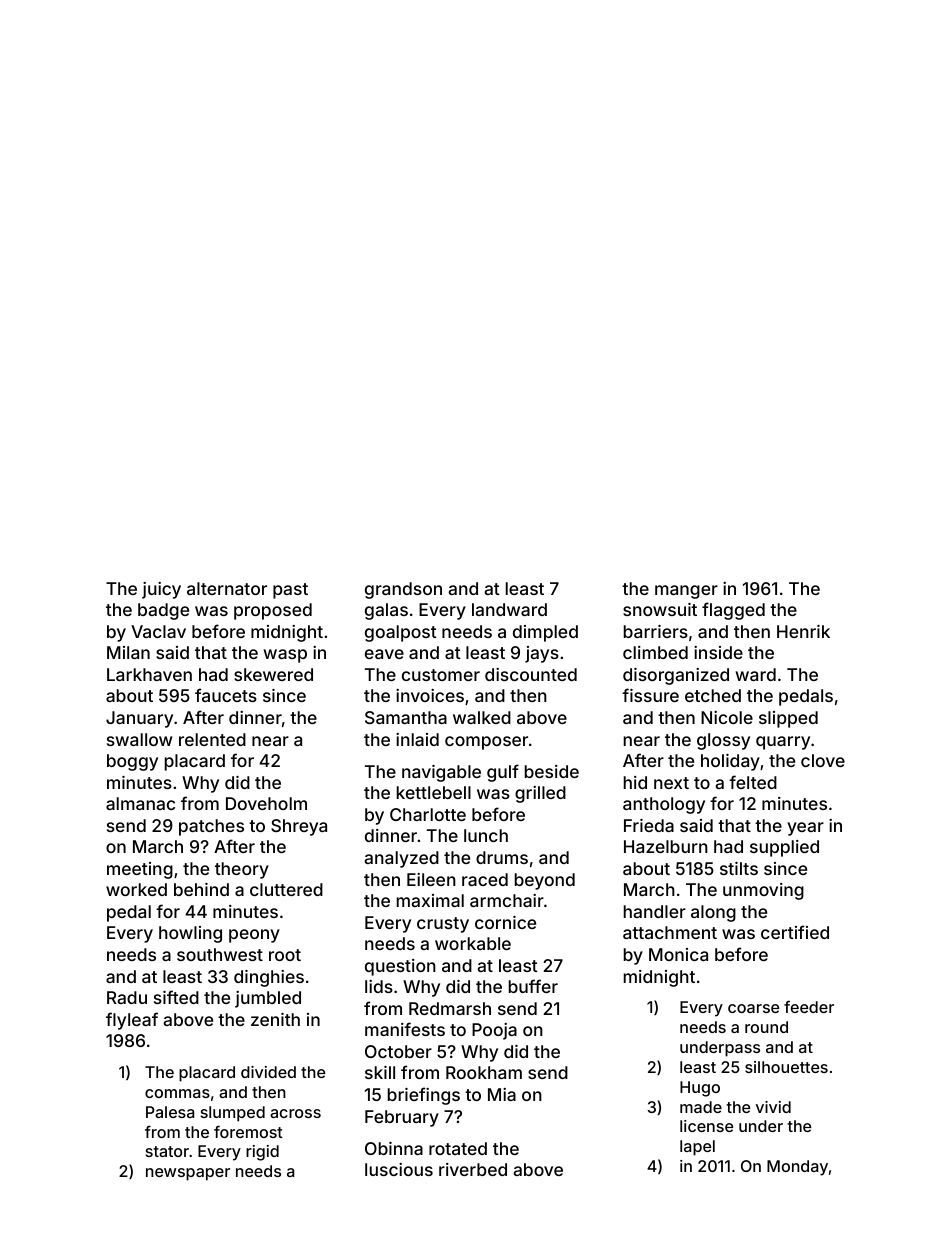 The height and width of the document is (1233, 952). Describe the element at coordinates (403, 590) in the document. I see `grandson` at that location.
